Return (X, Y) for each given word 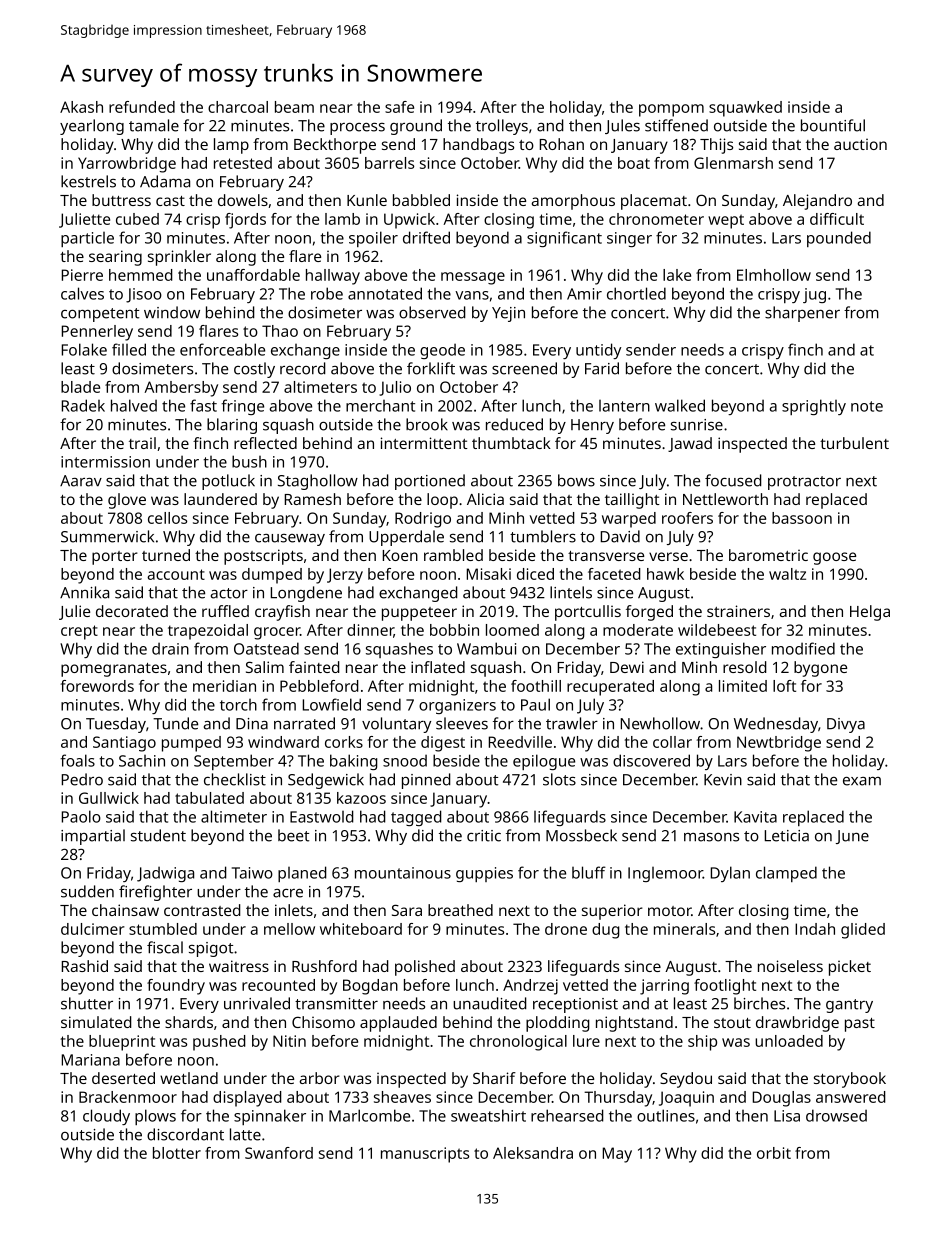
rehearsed (567, 1115)
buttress (121, 200)
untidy (598, 351)
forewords (97, 686)
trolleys (502, 127)
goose (834, 558)
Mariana (91, 1060)
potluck (228, 482)
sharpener (802, 314)
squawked (745, 109)
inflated (438, 667)
